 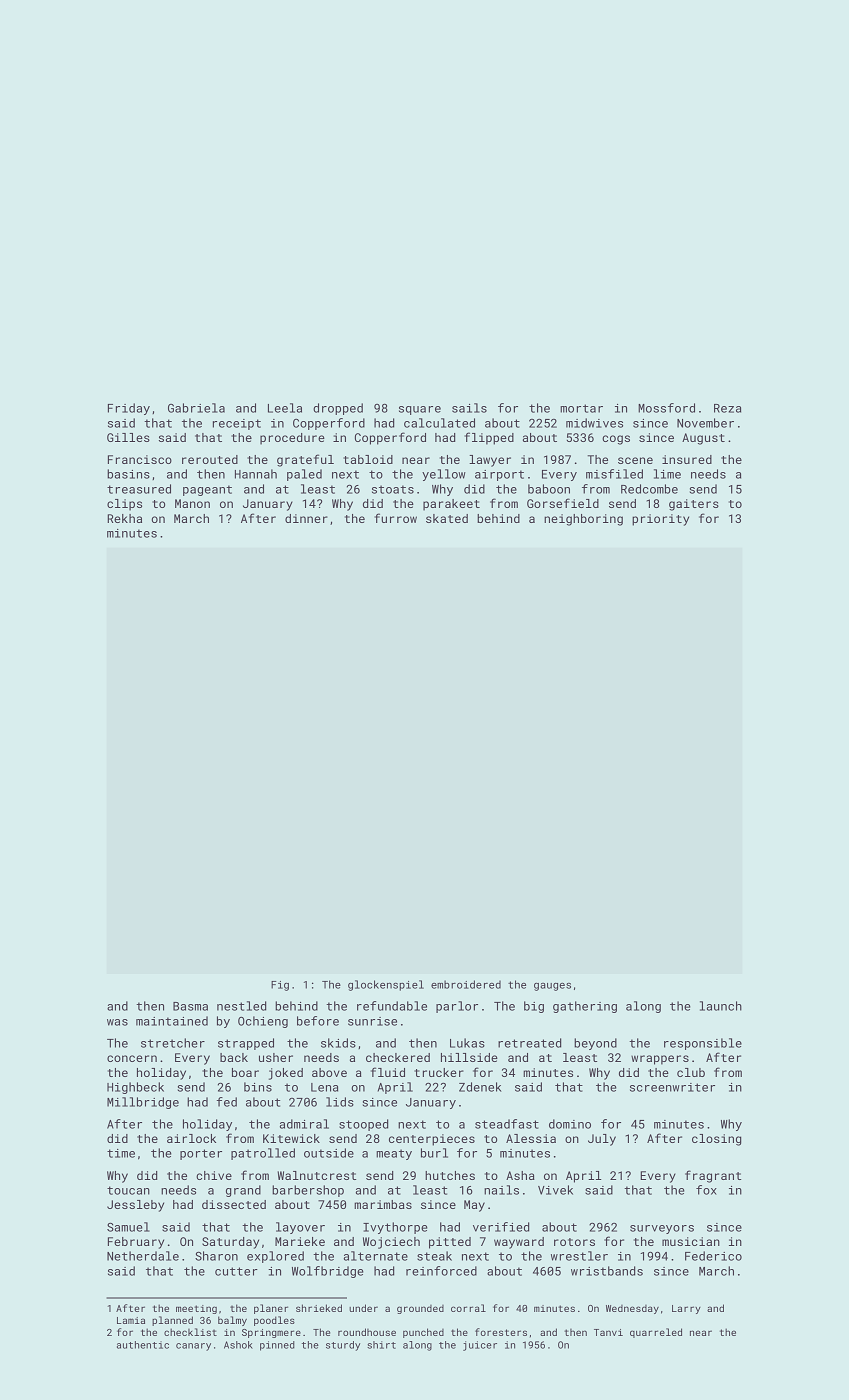 I want to click on Gabriela, so click(x=196, y=408).
